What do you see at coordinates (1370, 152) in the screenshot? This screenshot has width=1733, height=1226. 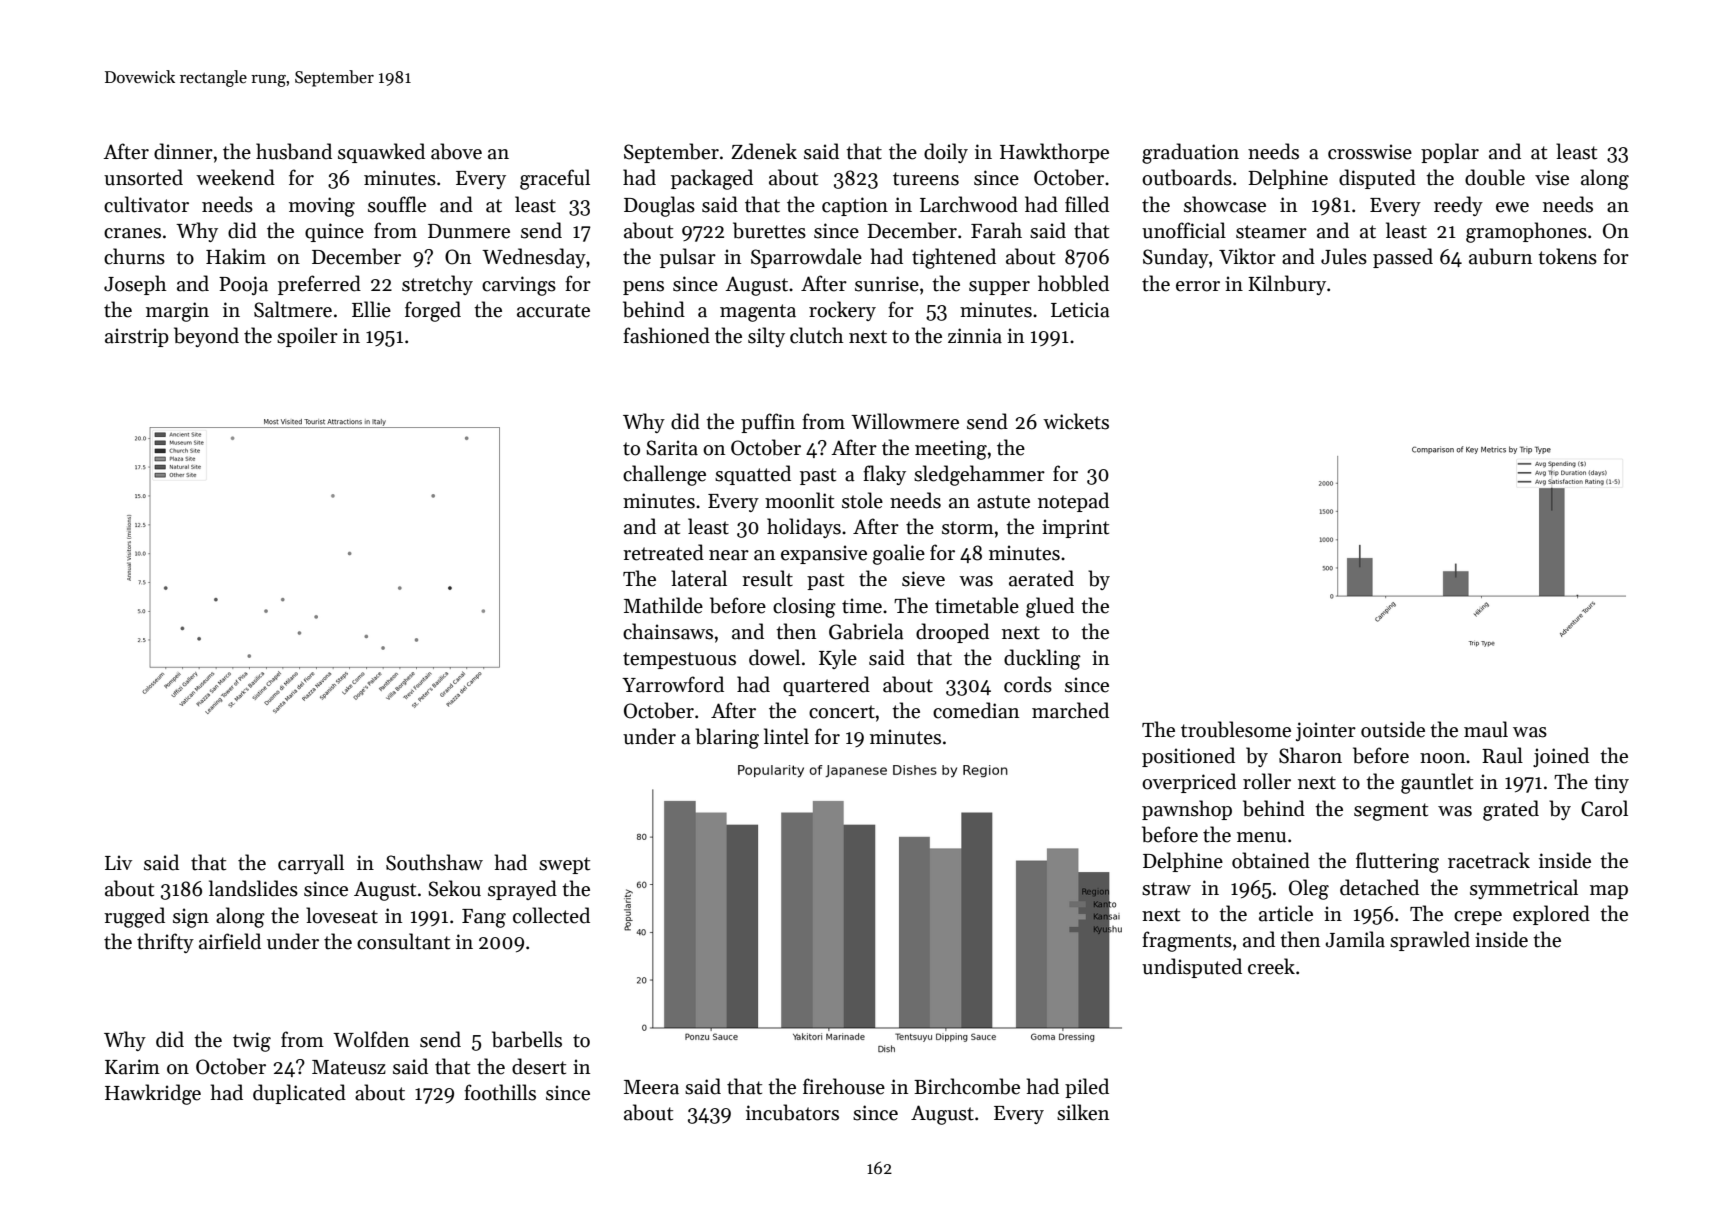 I see `crosswise` at bounding box center [1370, 152].
